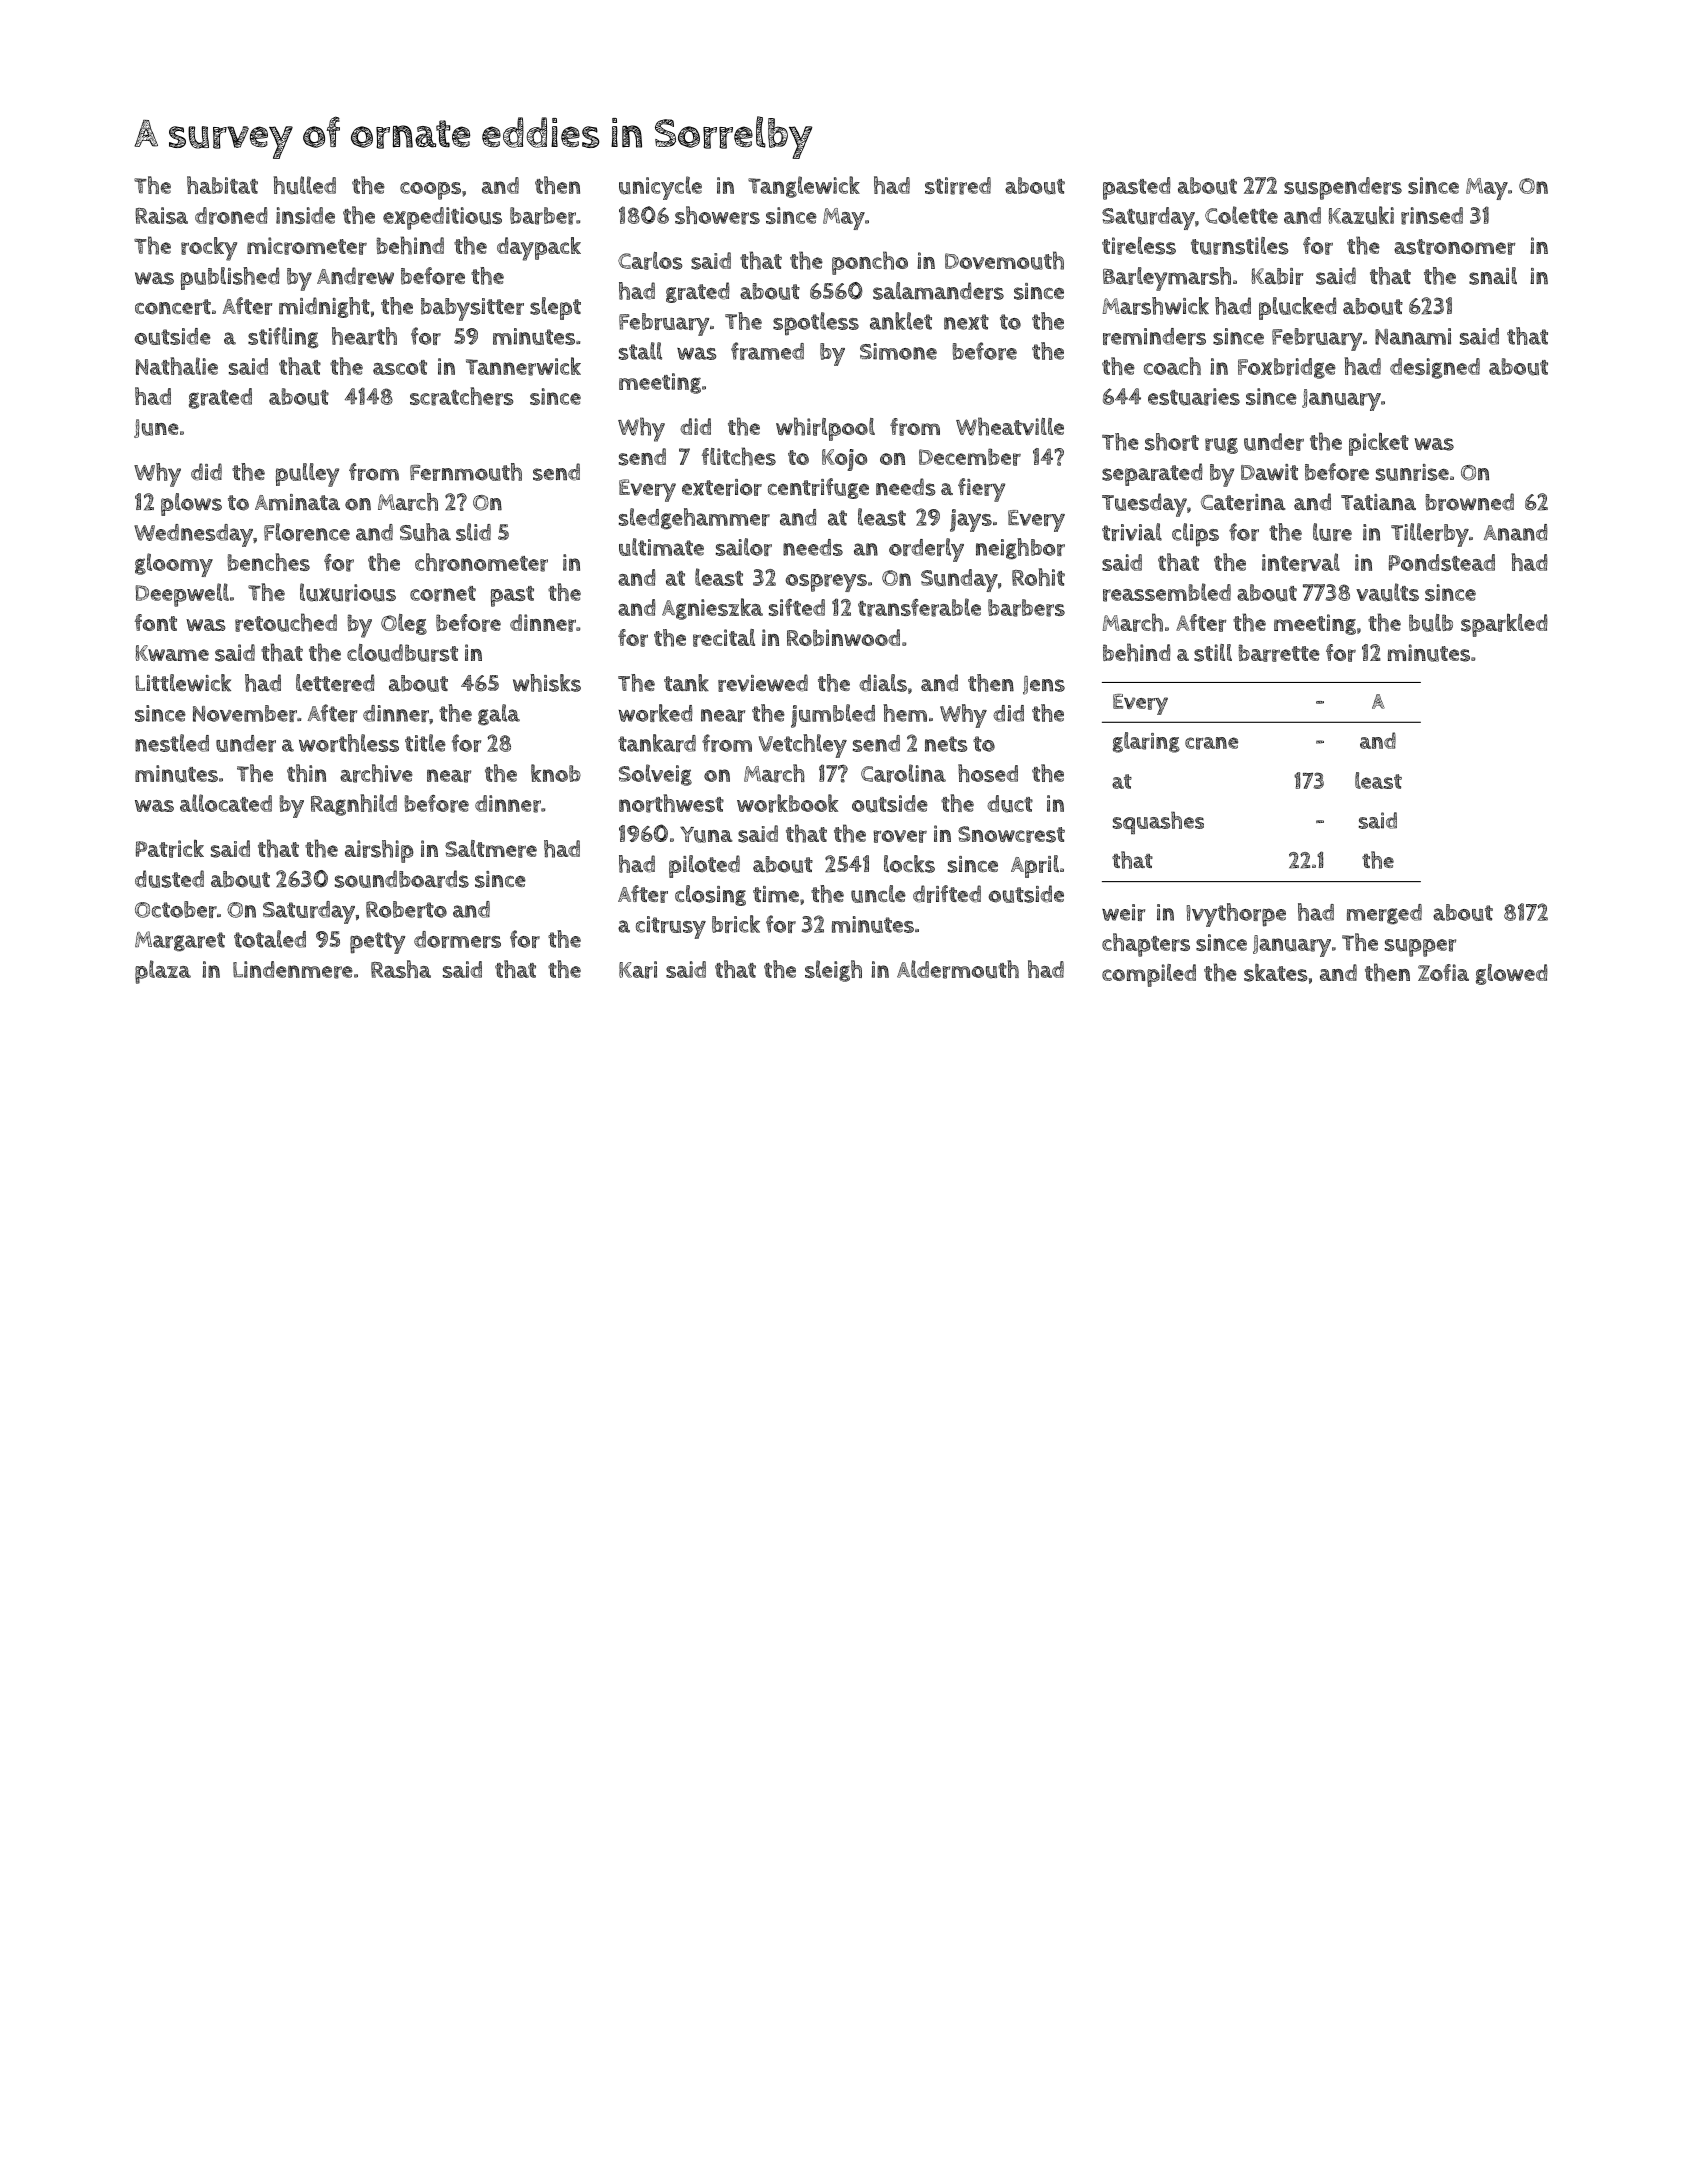 This screenshot has width=1683, height=2178. Describe the element at coordinates (671, 803) in the screenshot. I see `northwest` at that location.
